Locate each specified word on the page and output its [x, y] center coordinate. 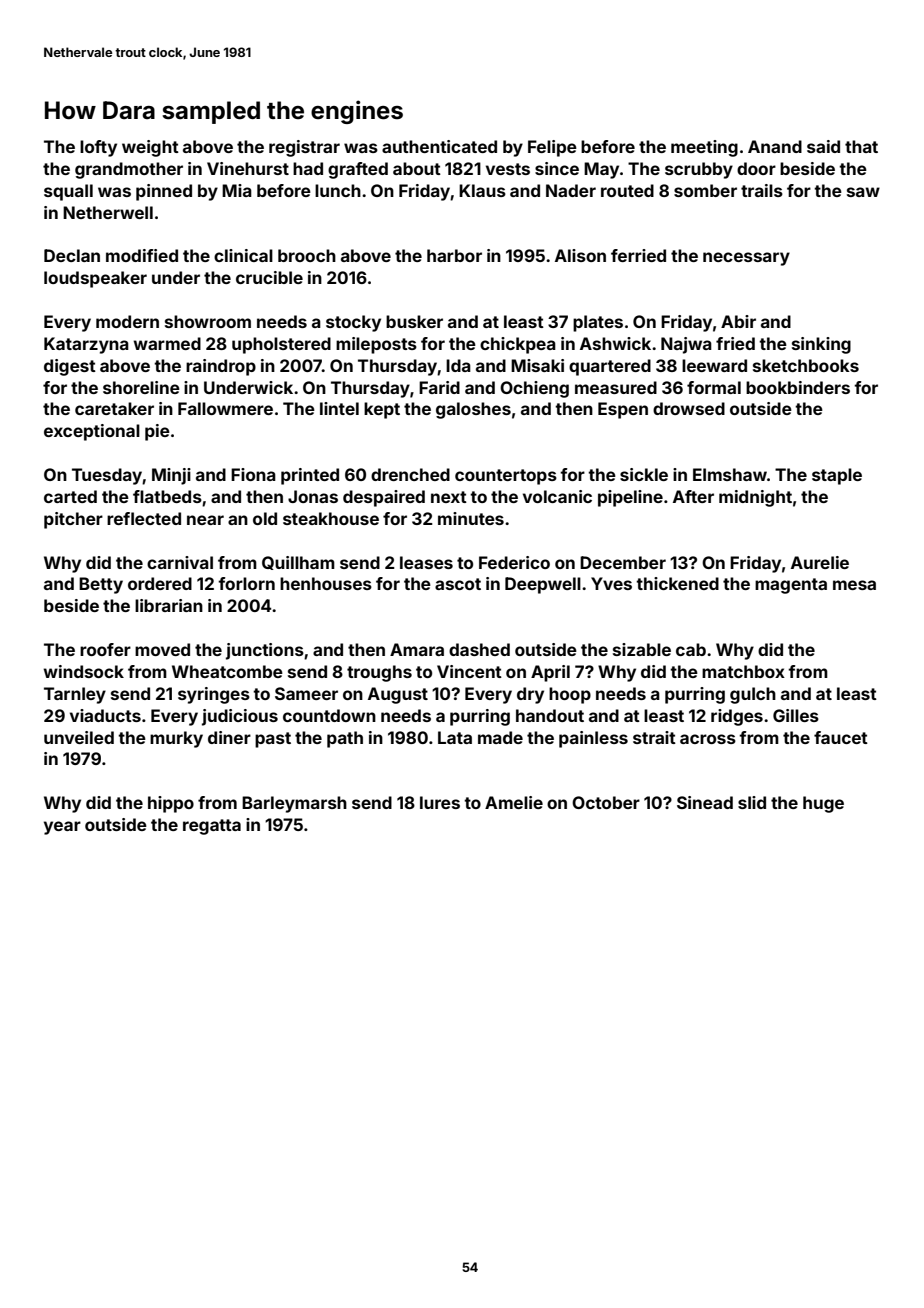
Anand [775, 146]
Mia [237, 190]
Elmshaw [730, 474]
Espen [623, 410]
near [205, 520]
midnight [755, 498]
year [62, 828]
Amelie [514, 802]
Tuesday [107, 476]
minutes [471, 518]
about [417, 168]
